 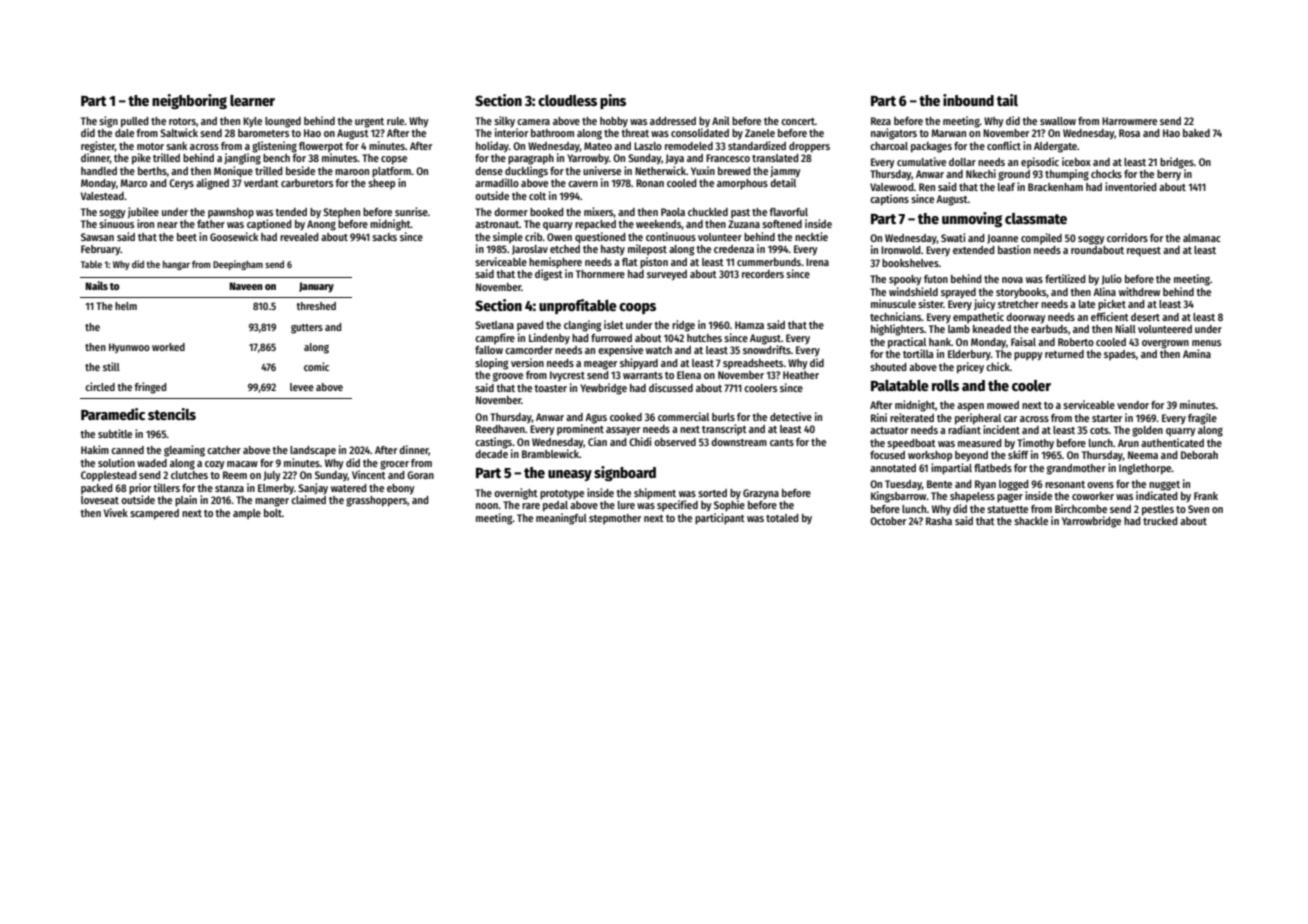 What do you see at coordinates (734, 249) in the screenshot?
I see `credenza` at bounding box center [734, 249].
